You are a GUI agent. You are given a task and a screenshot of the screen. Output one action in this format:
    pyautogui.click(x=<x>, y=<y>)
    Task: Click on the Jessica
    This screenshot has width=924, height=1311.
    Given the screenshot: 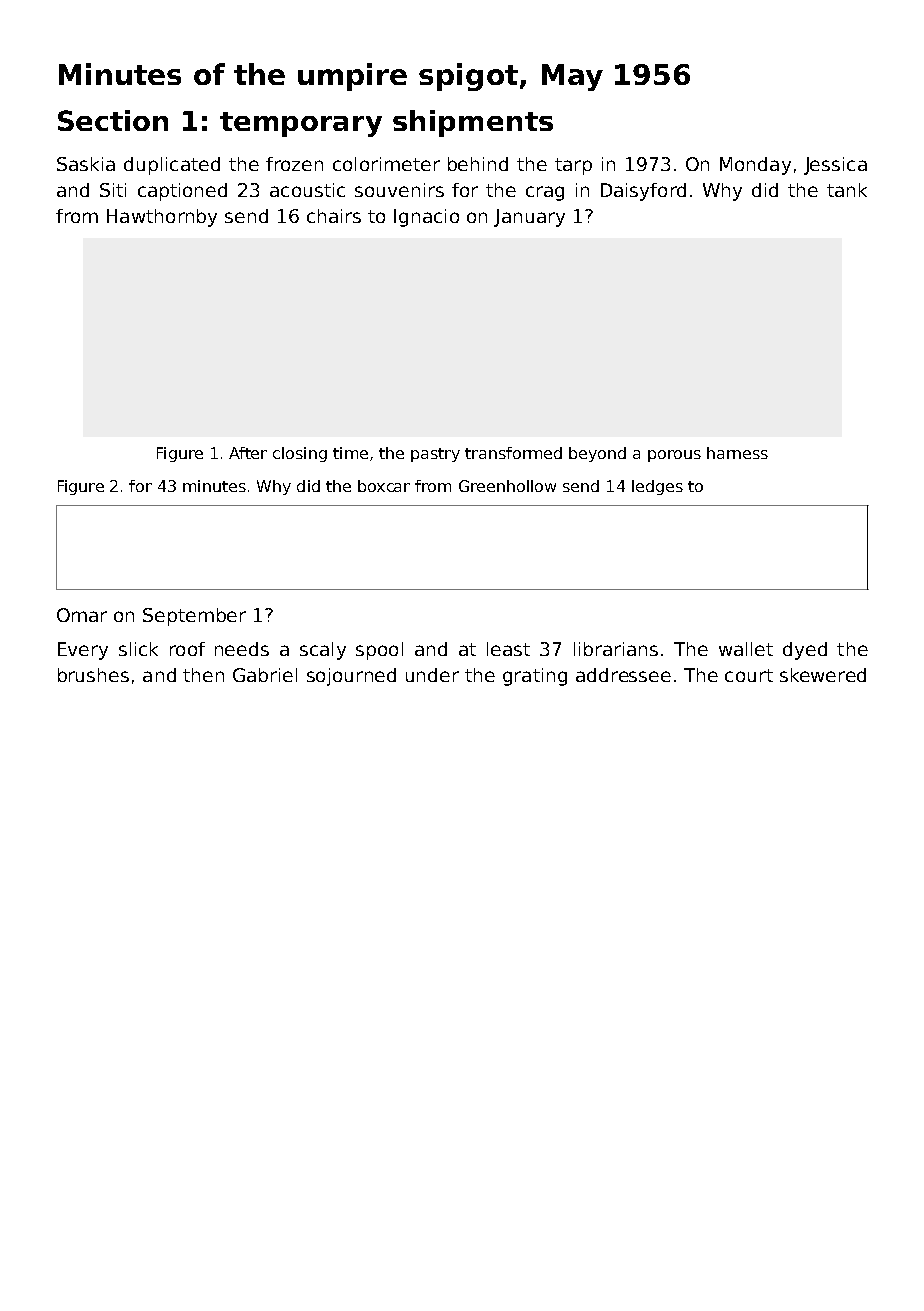 What is the action you would take?
    pyautogui.click(x=835, y=166)
